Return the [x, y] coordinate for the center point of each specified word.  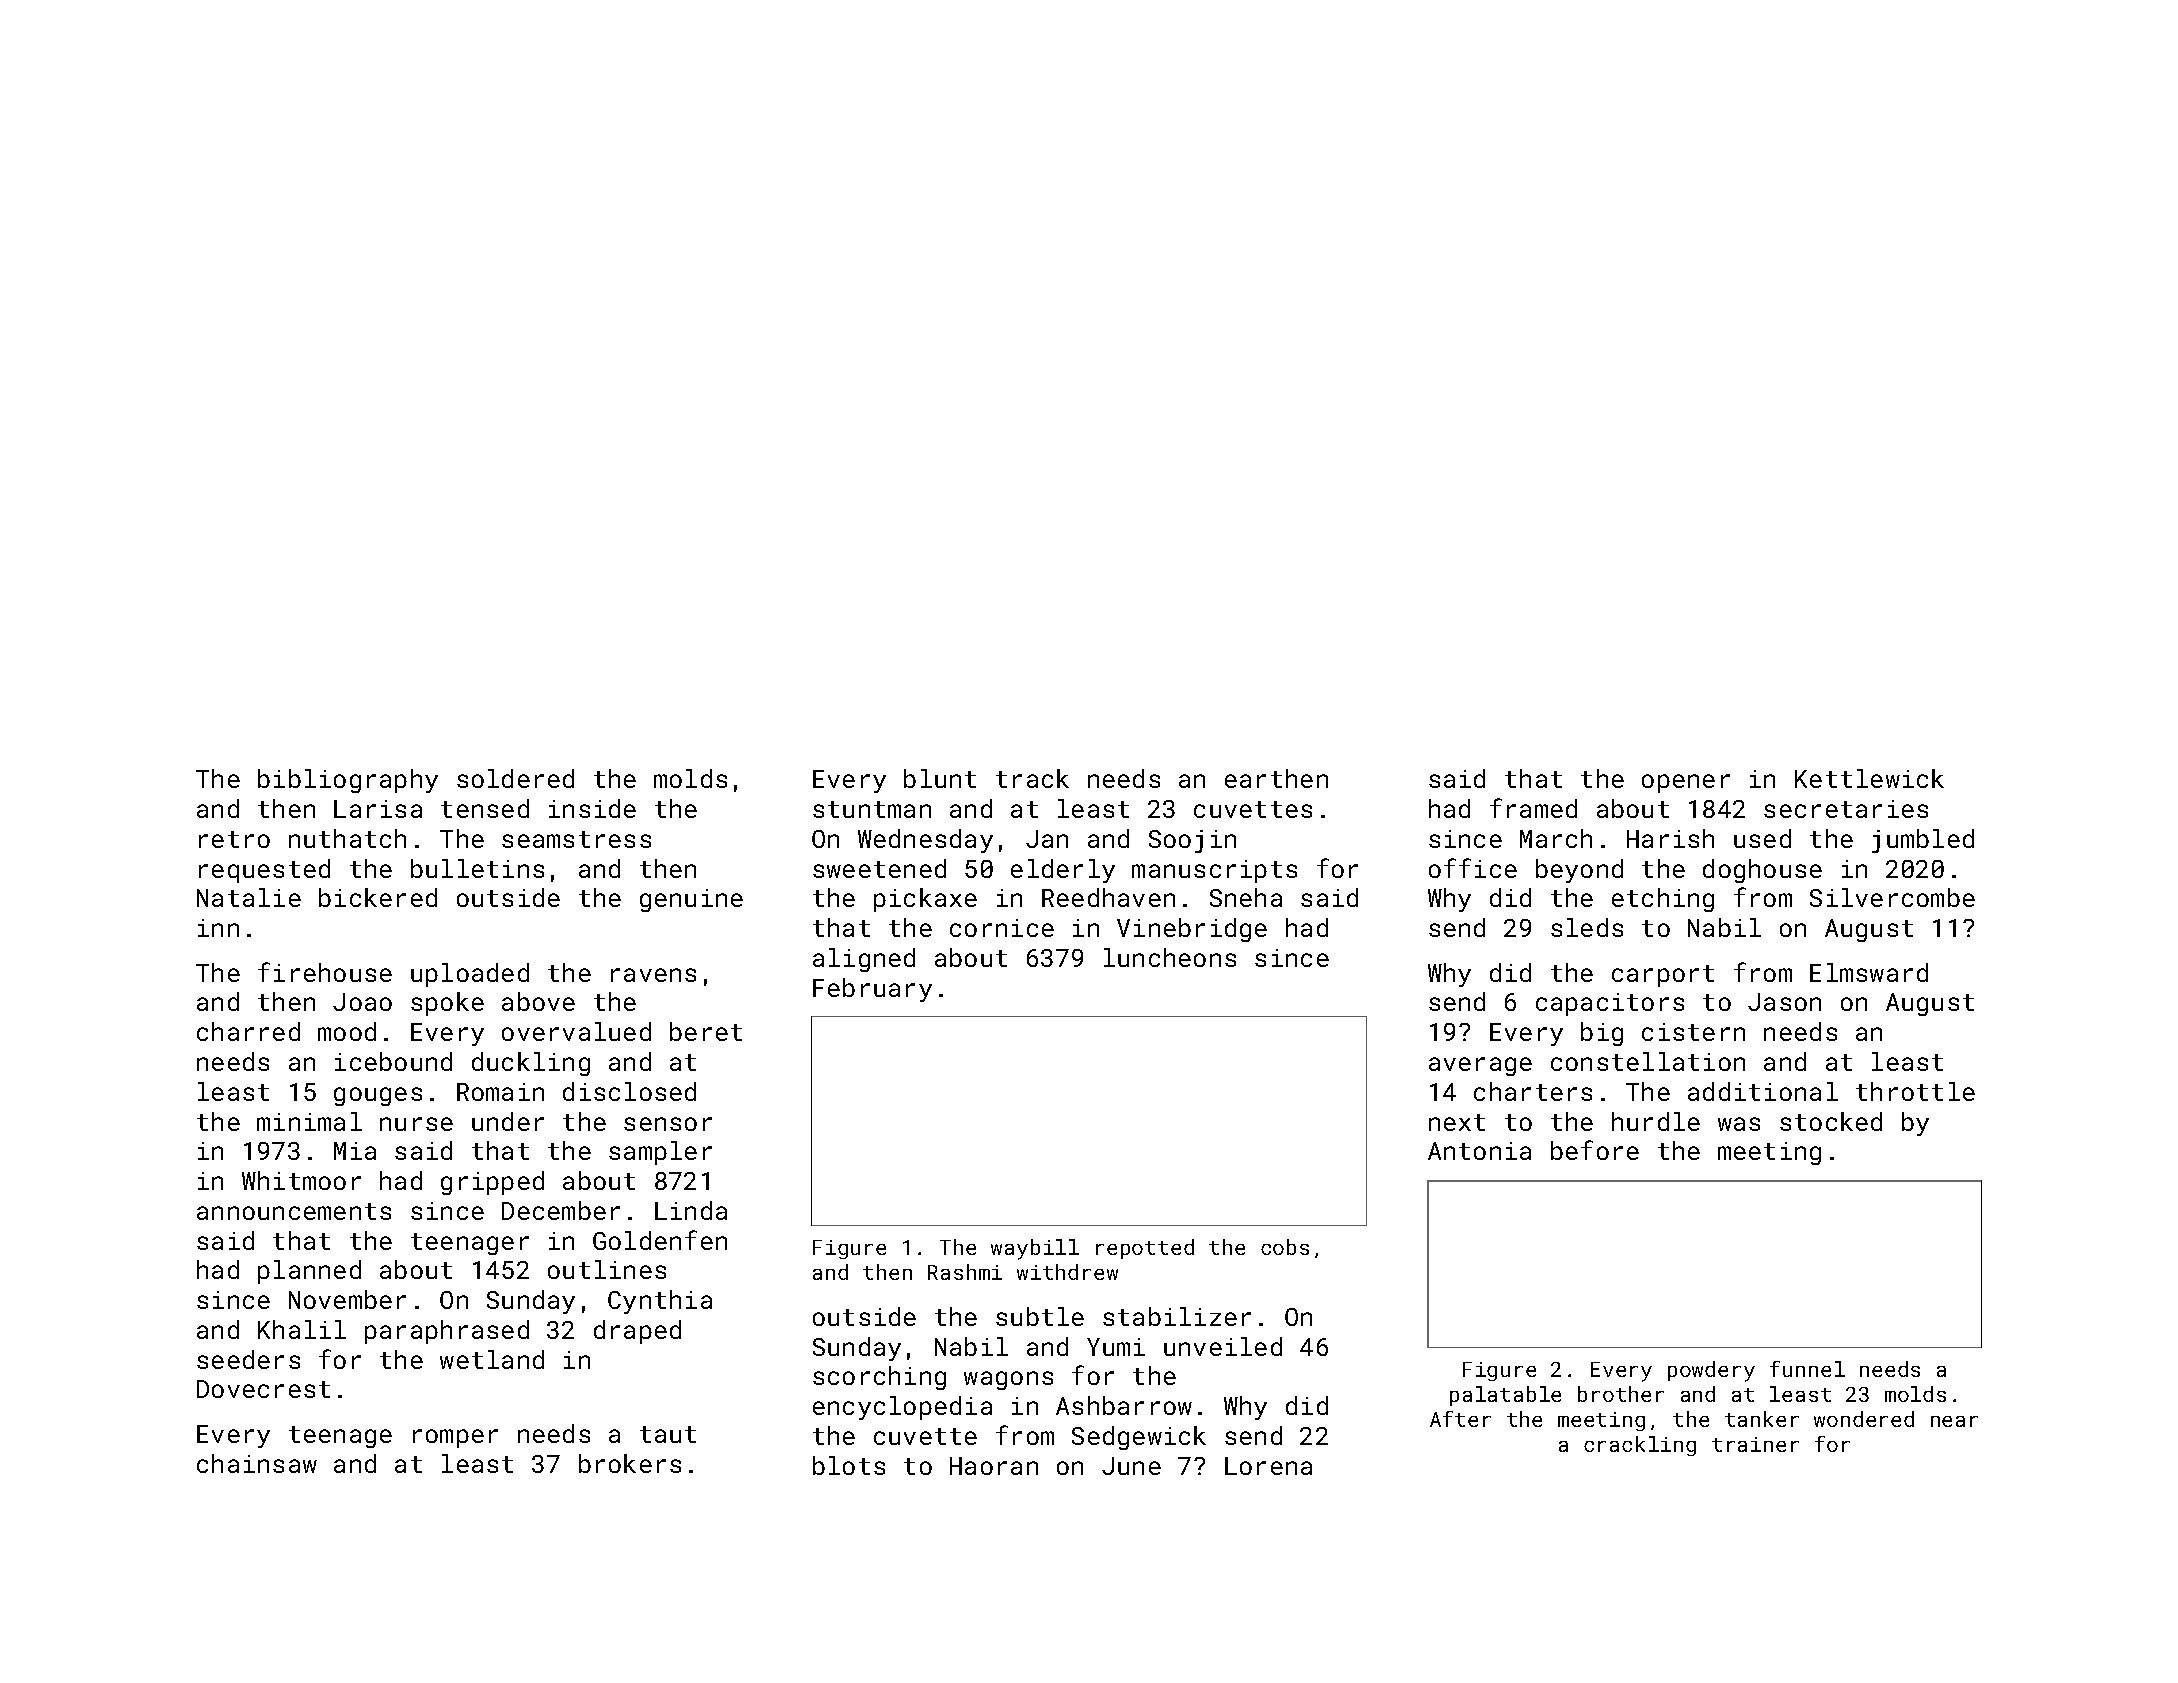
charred [248, 1031]
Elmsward [1869, 972]
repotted [1145, 1249]
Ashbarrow [1124, 1405]
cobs [1285, 1247]
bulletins [477, 868]
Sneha [1246, 897]
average [1480, 1066]
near [1954, 1421]
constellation [1648, 1061]
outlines [607, 1269]
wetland [492, 1359]
